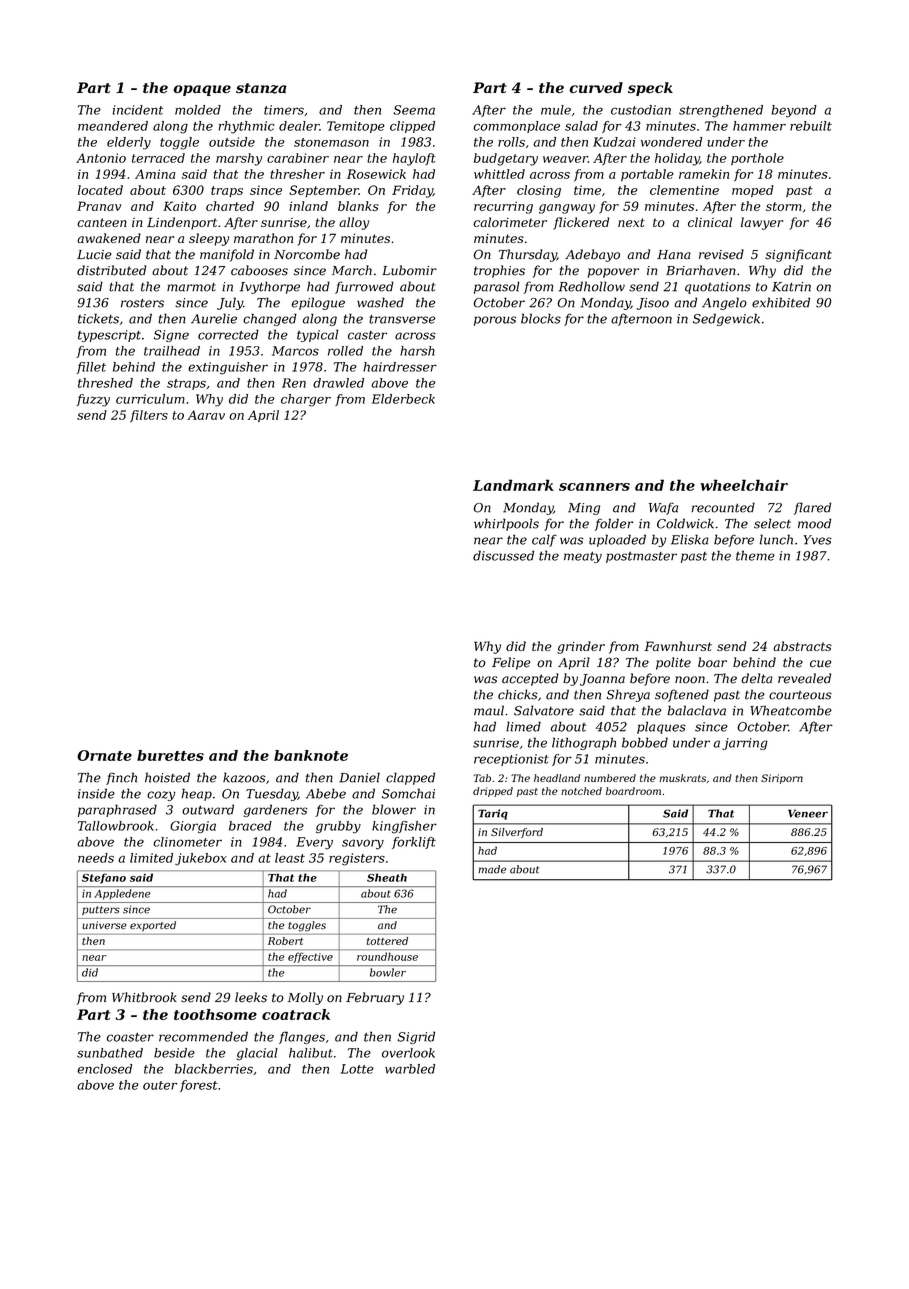 Image resolution: width=909 pixels, height=1289 pixels. What do you see at coordinates (160, 1085) in the page?
I see `outer` at bounding box center [160, 1085].
